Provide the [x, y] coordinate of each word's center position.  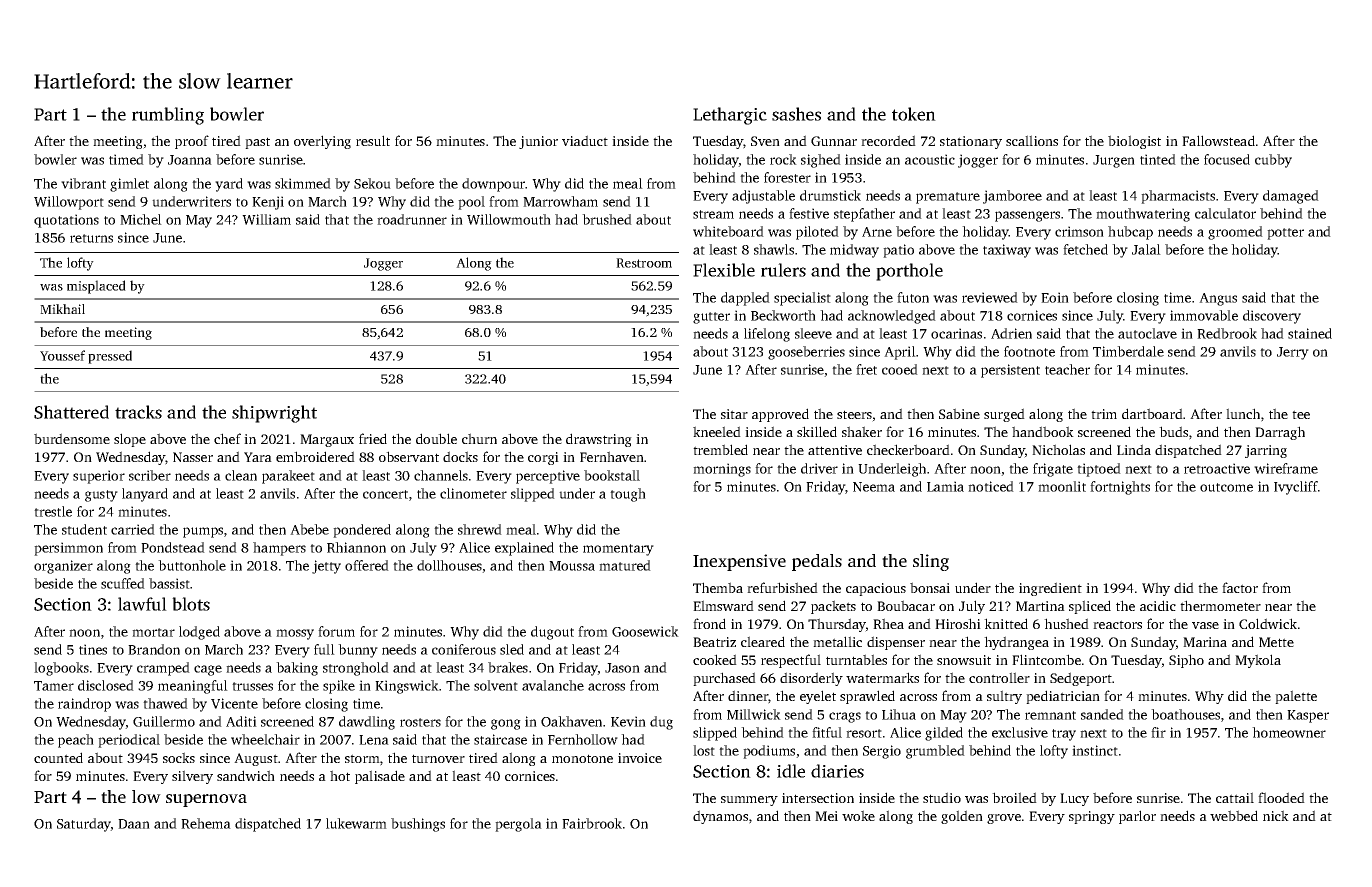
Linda [1134, 449]
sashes [796, 114]
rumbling [168, 116]
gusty [101, 496]
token [914, 114]
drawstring [599, 440]
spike [339, 687]
